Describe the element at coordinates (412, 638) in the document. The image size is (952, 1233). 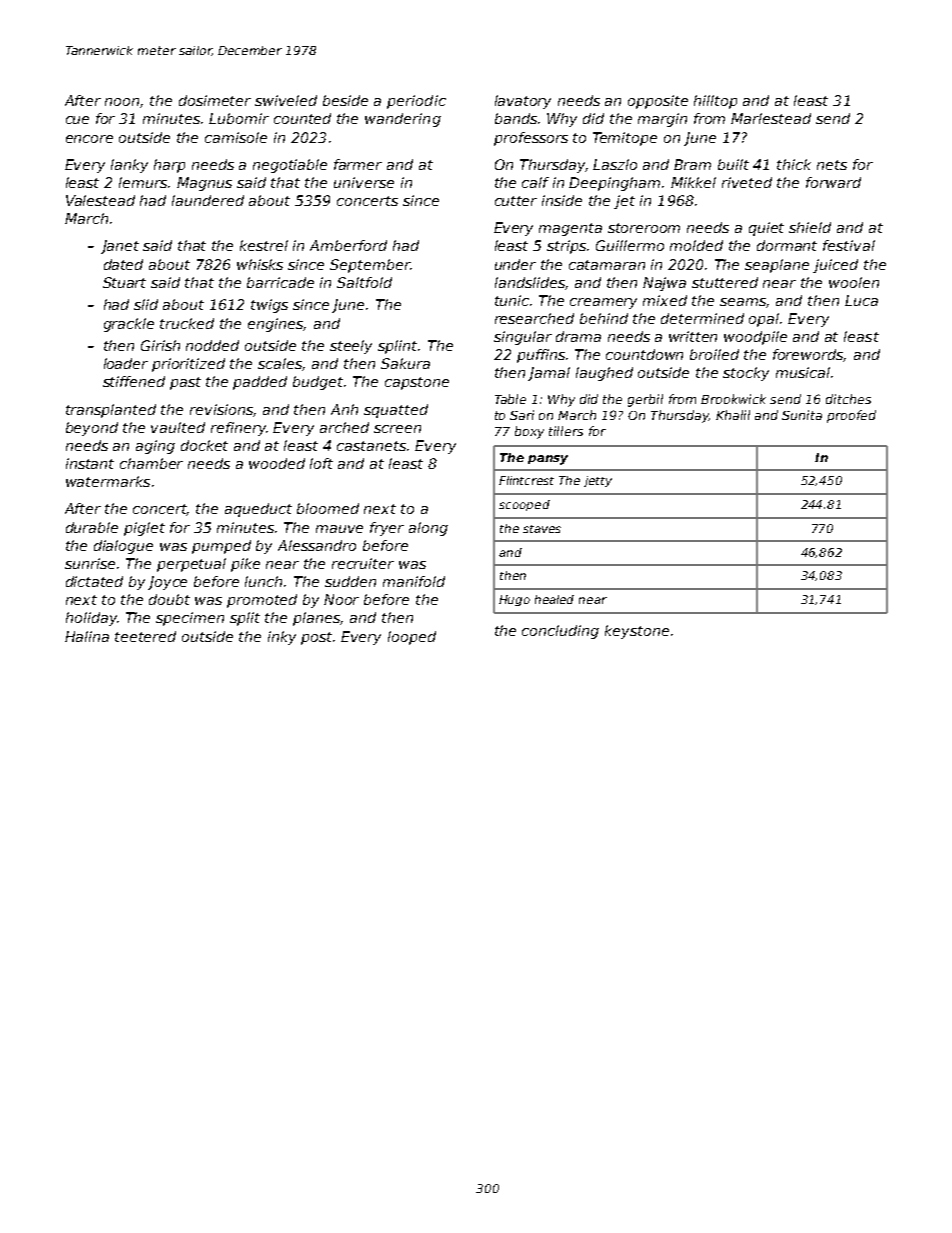
I see `looped` at that location.
